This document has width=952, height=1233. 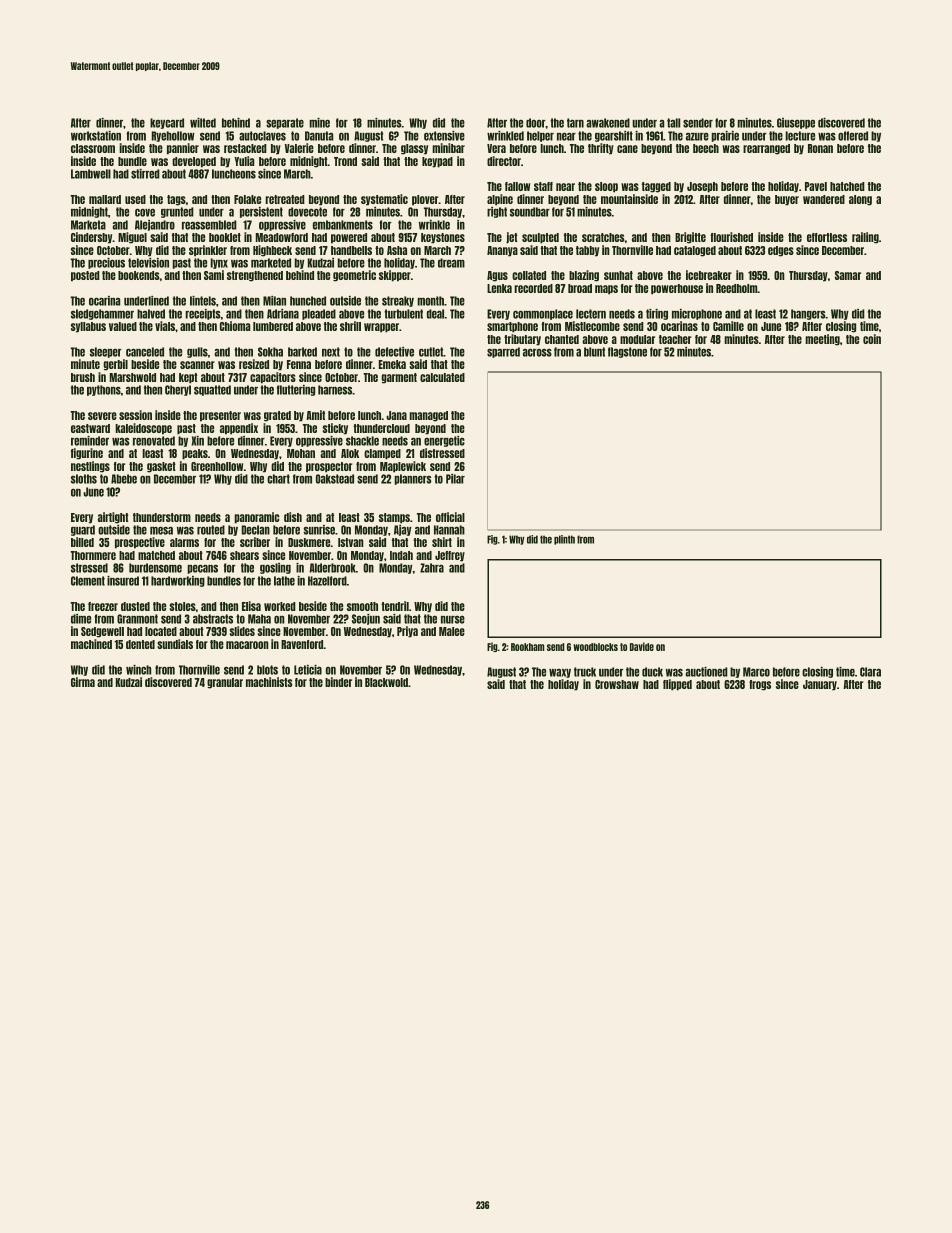 I want to click on reminder, so click(x=90, y=441).
